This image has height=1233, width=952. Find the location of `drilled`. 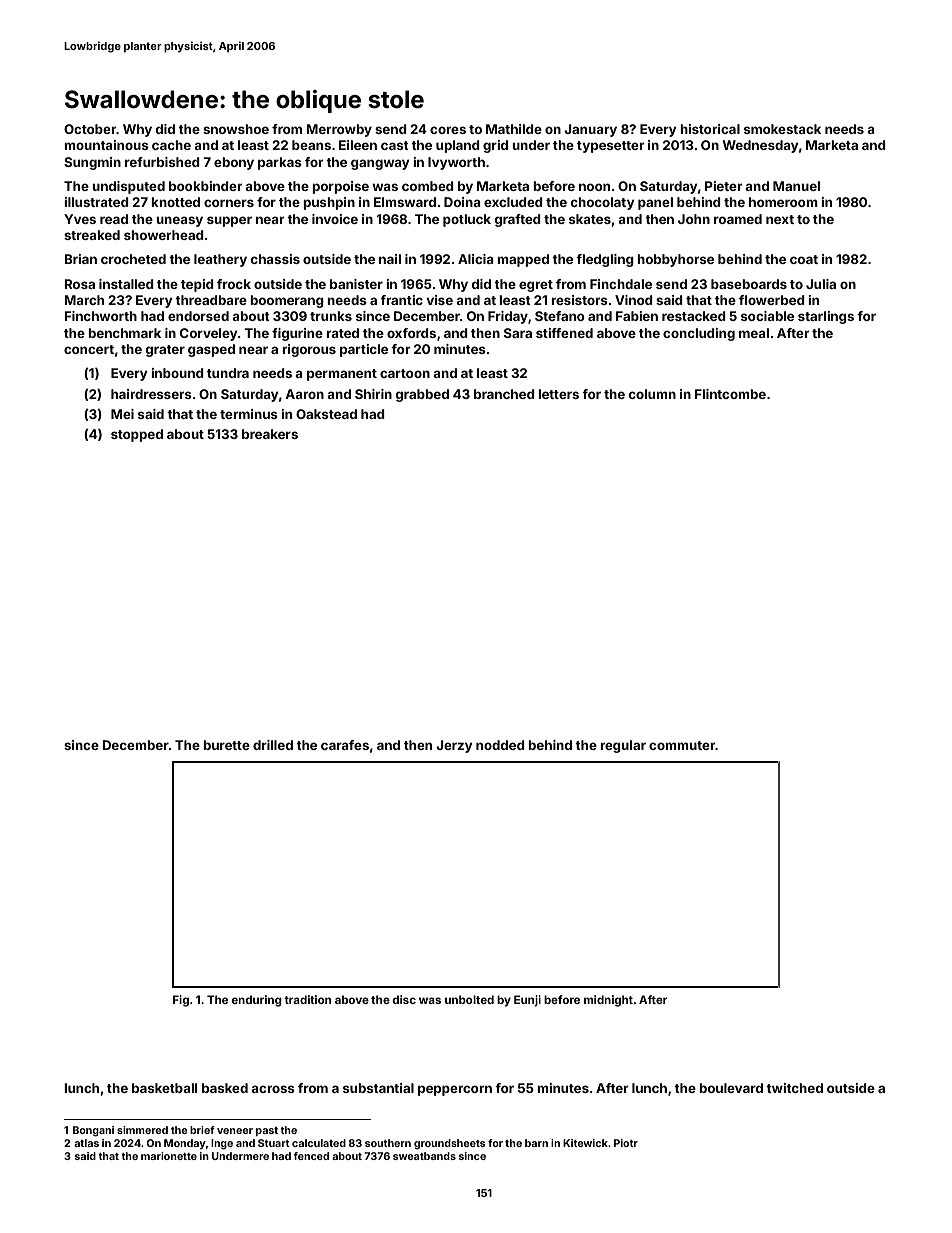

drilled is located at coordinates (273, 745).
